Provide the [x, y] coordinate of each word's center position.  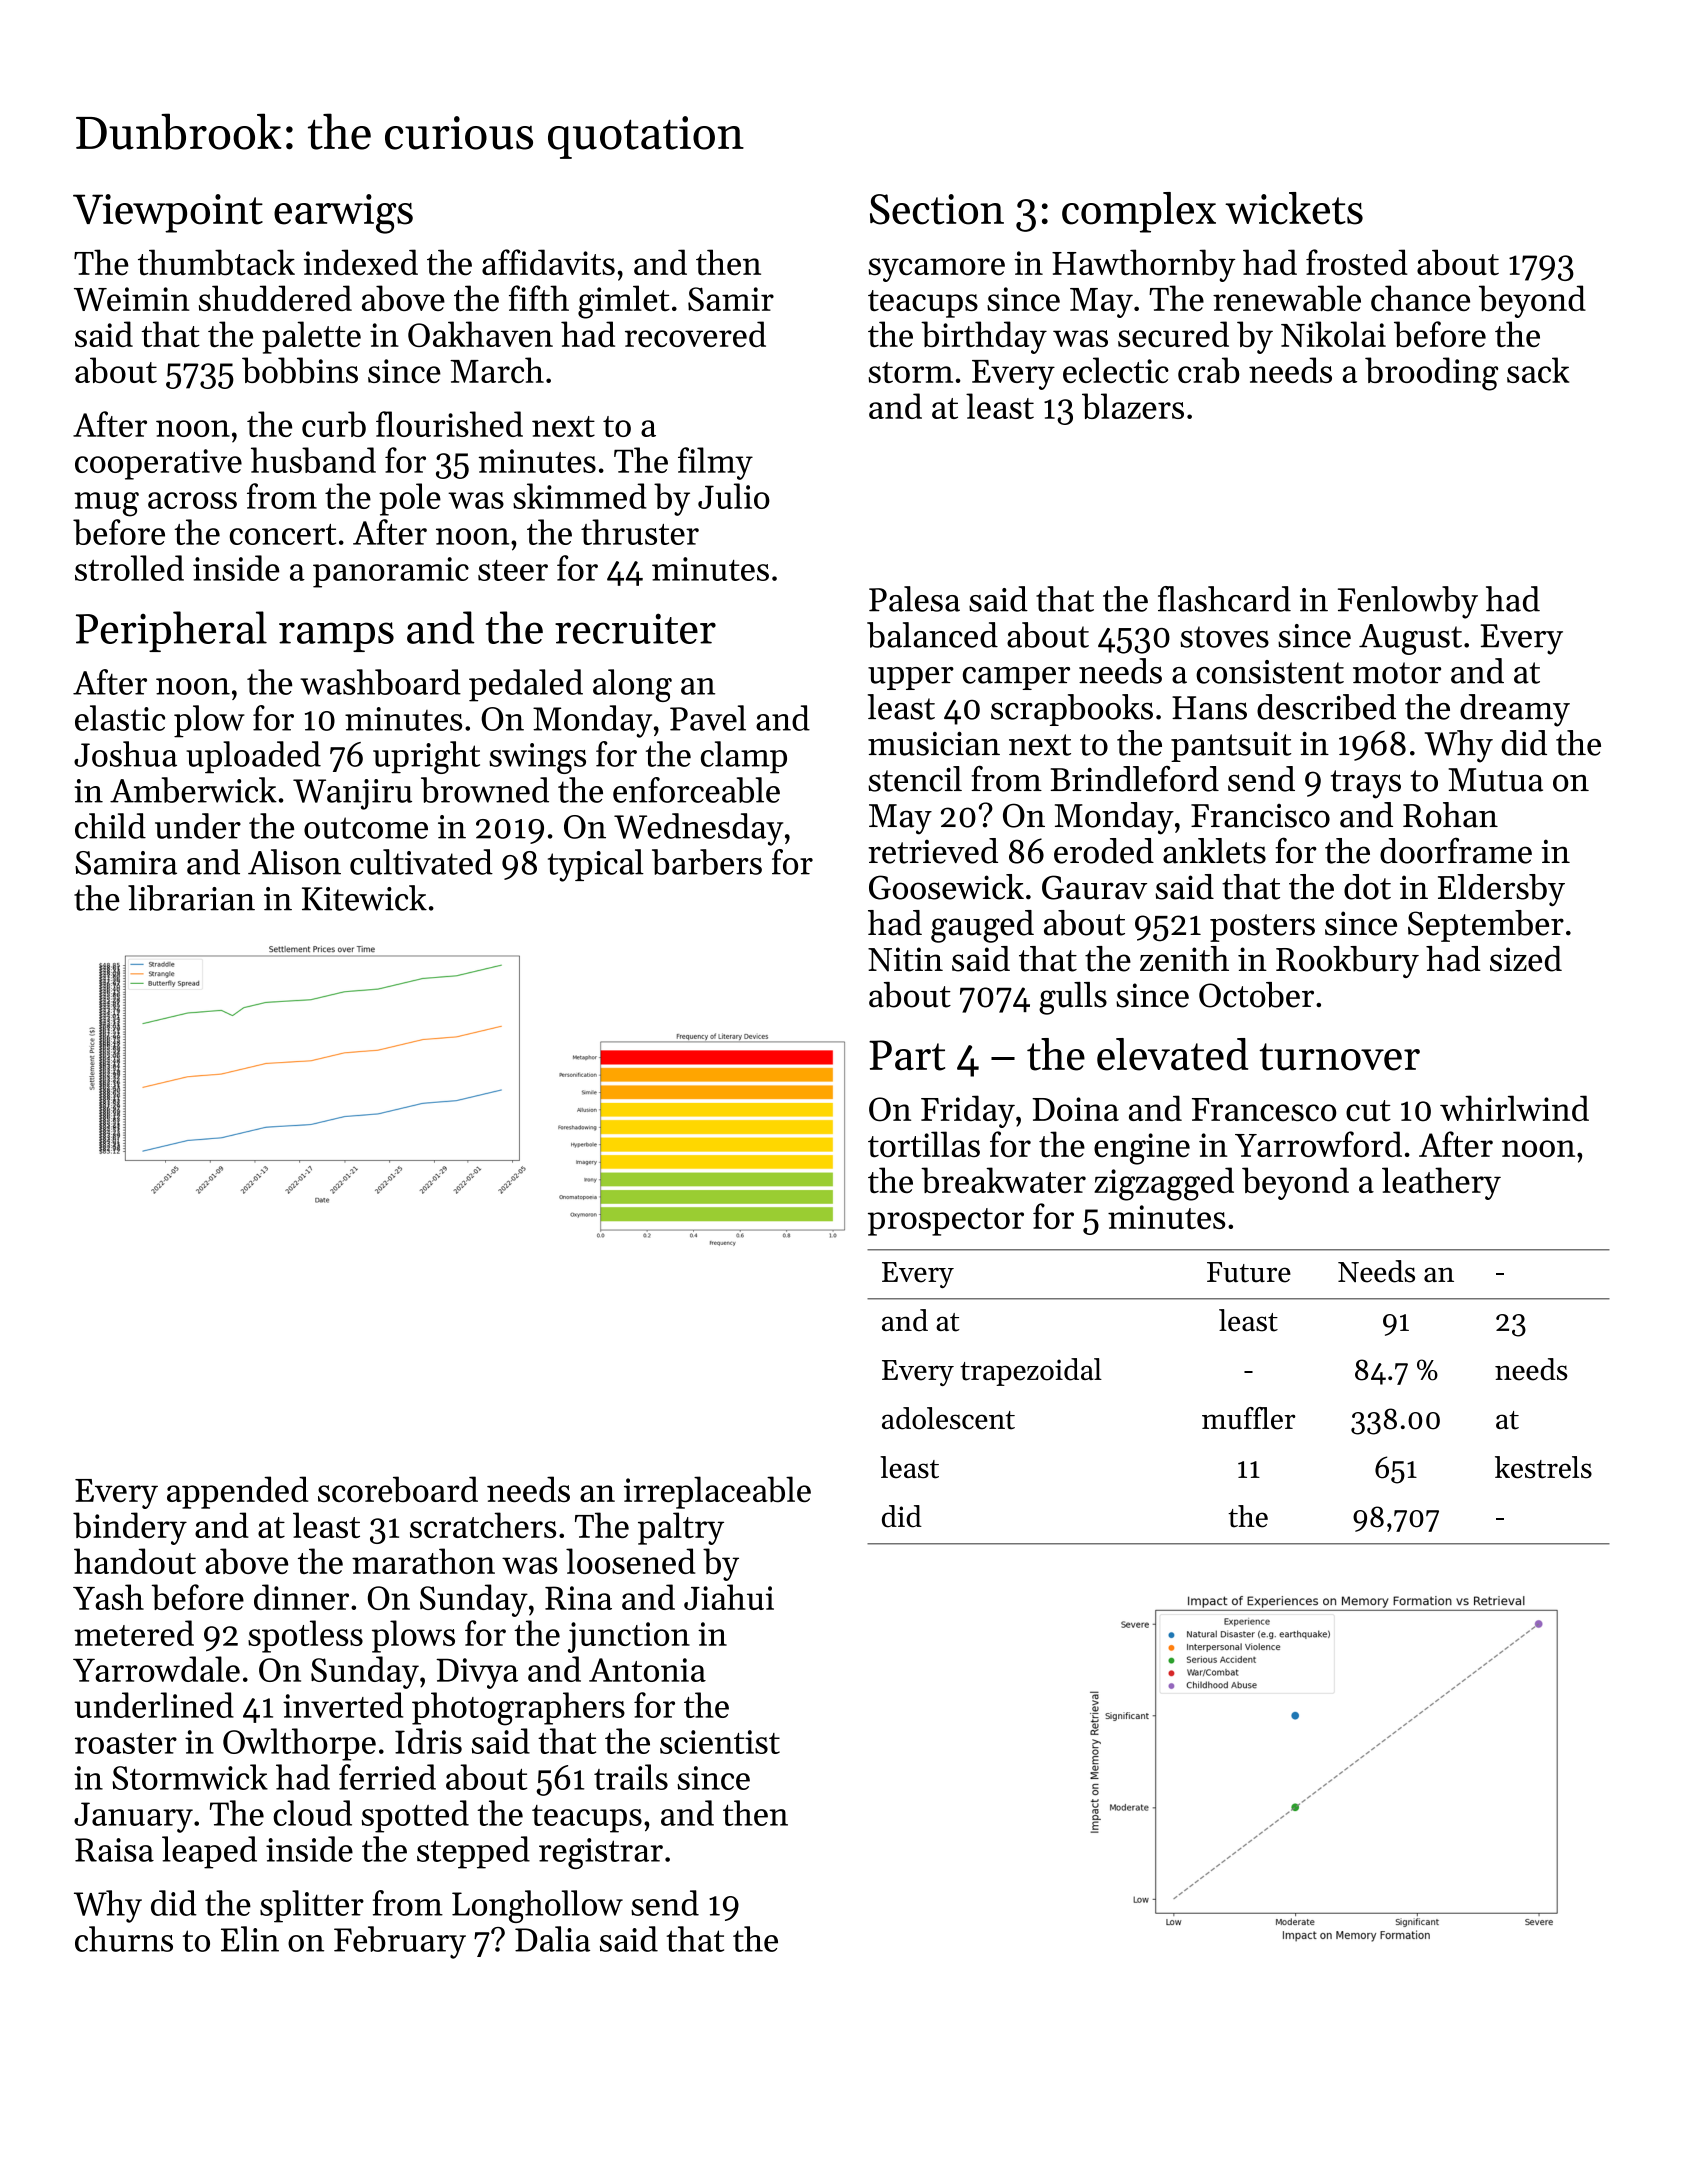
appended [237, 1492]
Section [937, 209]
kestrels [1543, 1467]
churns [124, 1939]
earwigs [343, 214]
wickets [1294, 208]
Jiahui [729, 1597]
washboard [380, 682]
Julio [734, 496]
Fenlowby [1408, 602]
